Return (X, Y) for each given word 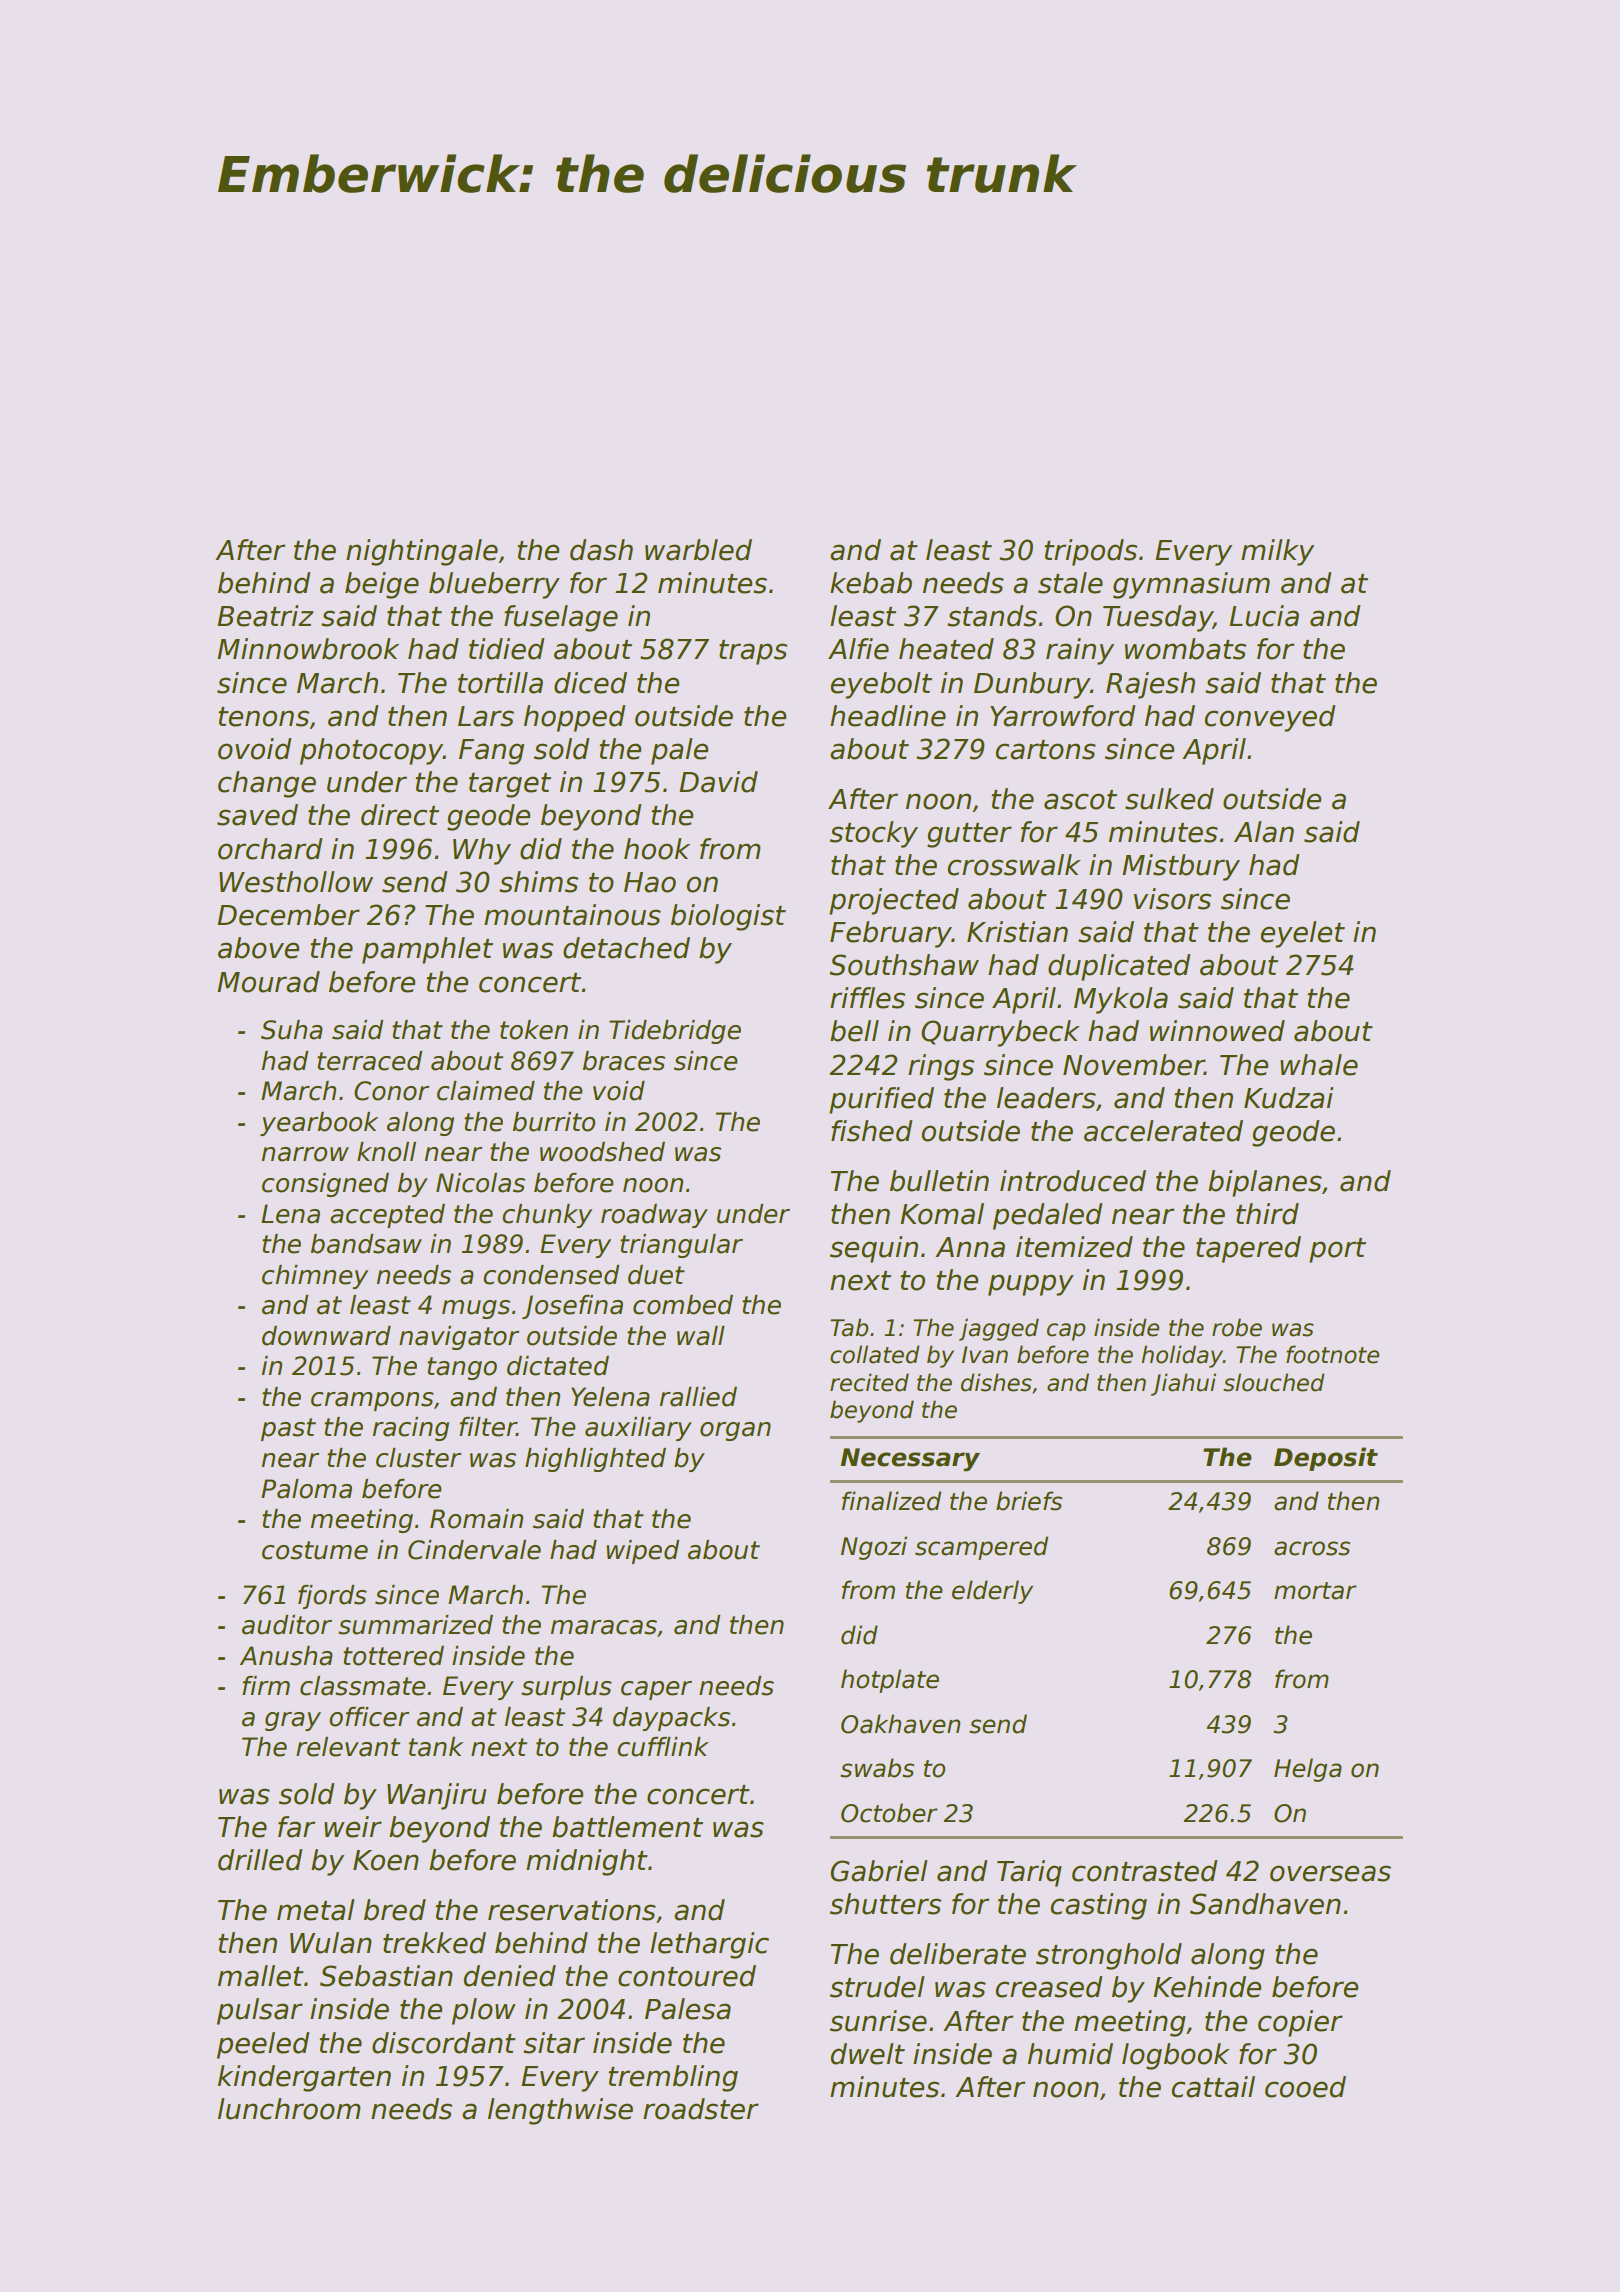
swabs (877, 1768)
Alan (1264, 832)
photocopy (371, 751)
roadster (701, 2109)
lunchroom (289, 2109)
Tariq (1029, 1873)
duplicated (1119, 967)
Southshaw (904, 965)
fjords (332, 1597)
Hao (650, 882)
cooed (1305, 2087)
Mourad (268, 982)
